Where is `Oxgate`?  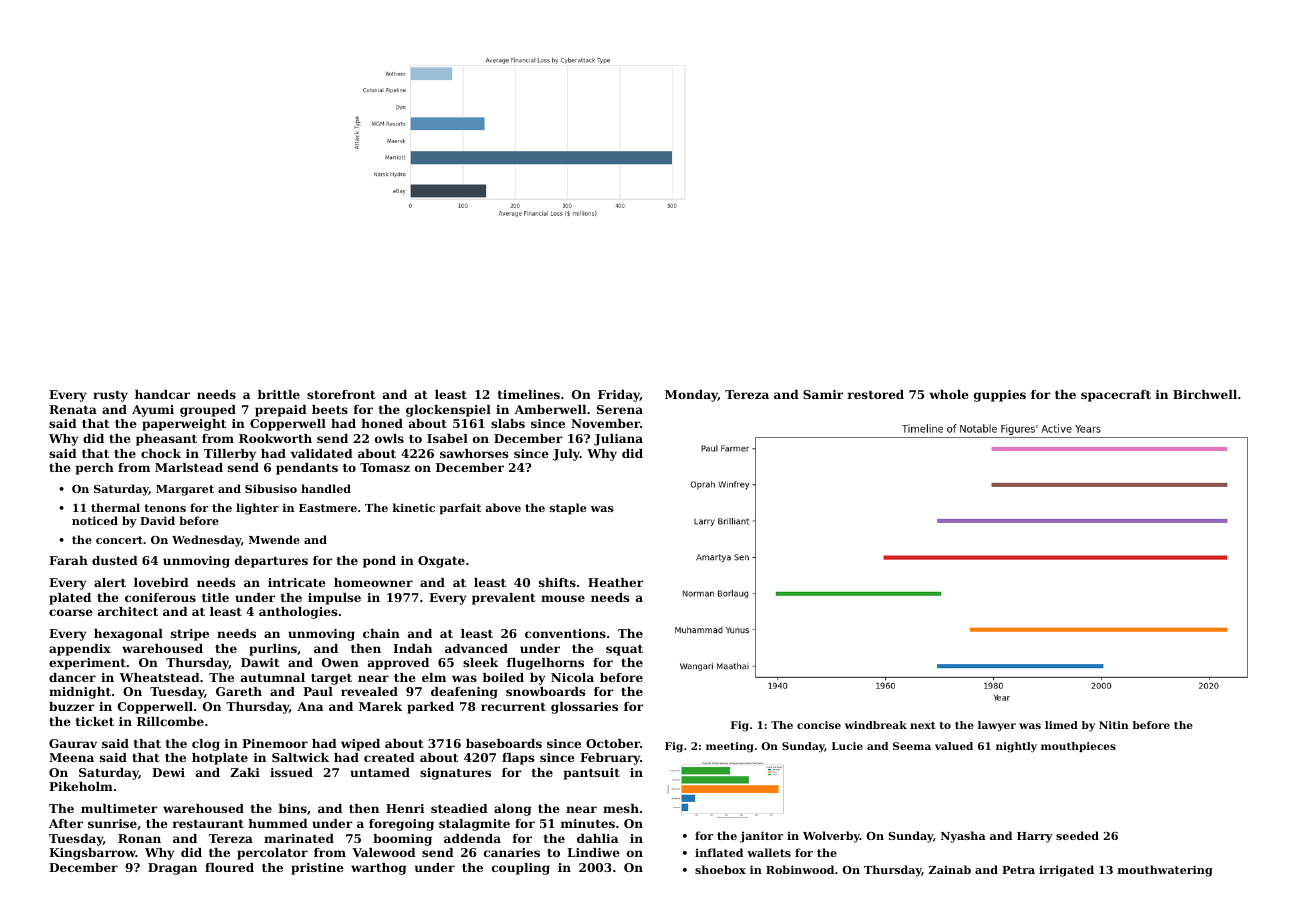 Oxgate is located at coordinates (441, 562).
